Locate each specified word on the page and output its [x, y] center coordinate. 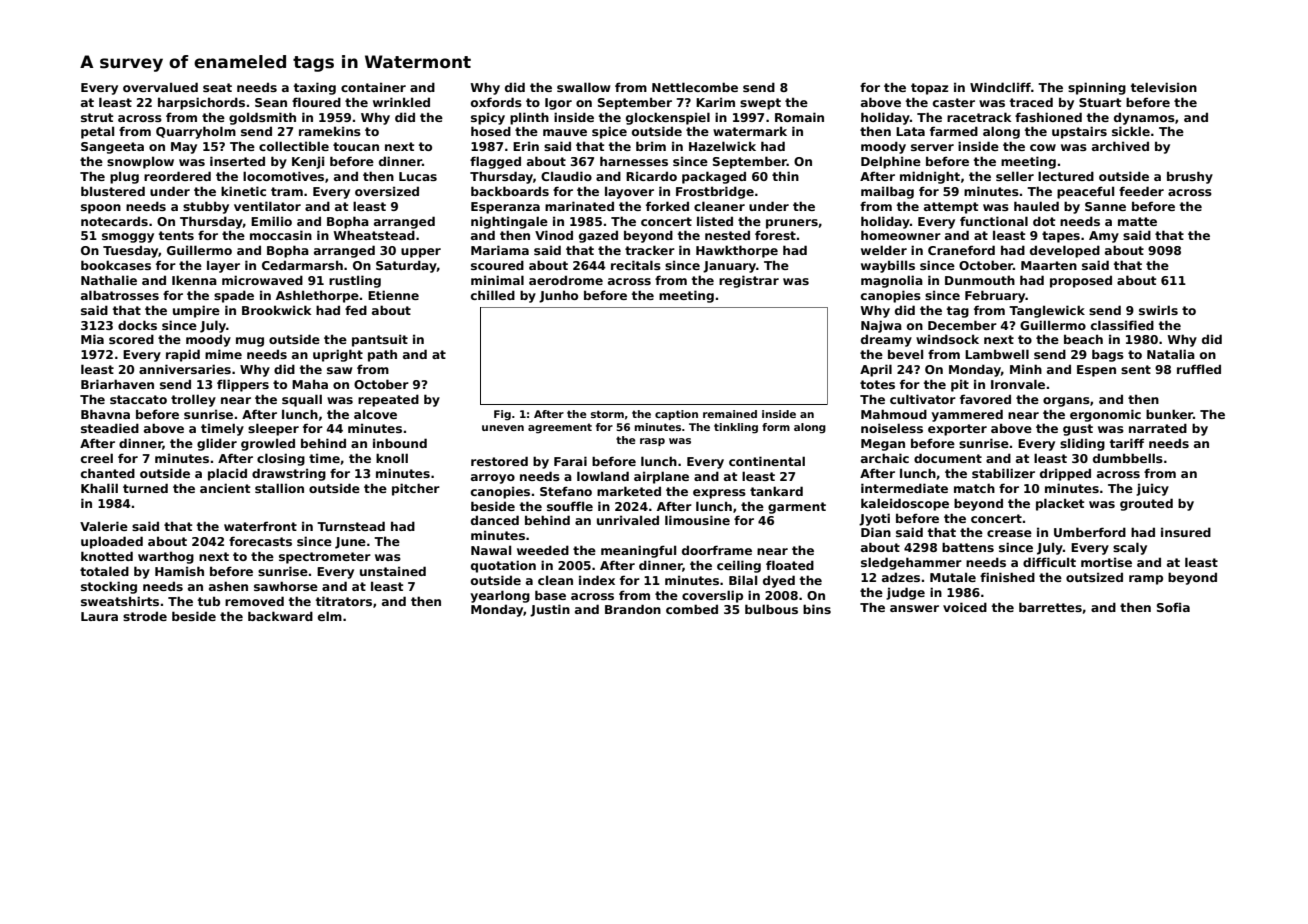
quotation [503, 566]
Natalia [1171, 354]
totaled [104, 571]
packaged [714, 177]
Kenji [308, 162]
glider [217, 444]
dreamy [886, 340]
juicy [1152, 489]
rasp [652, 442]
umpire [196, 311]
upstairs [1079, 132]
